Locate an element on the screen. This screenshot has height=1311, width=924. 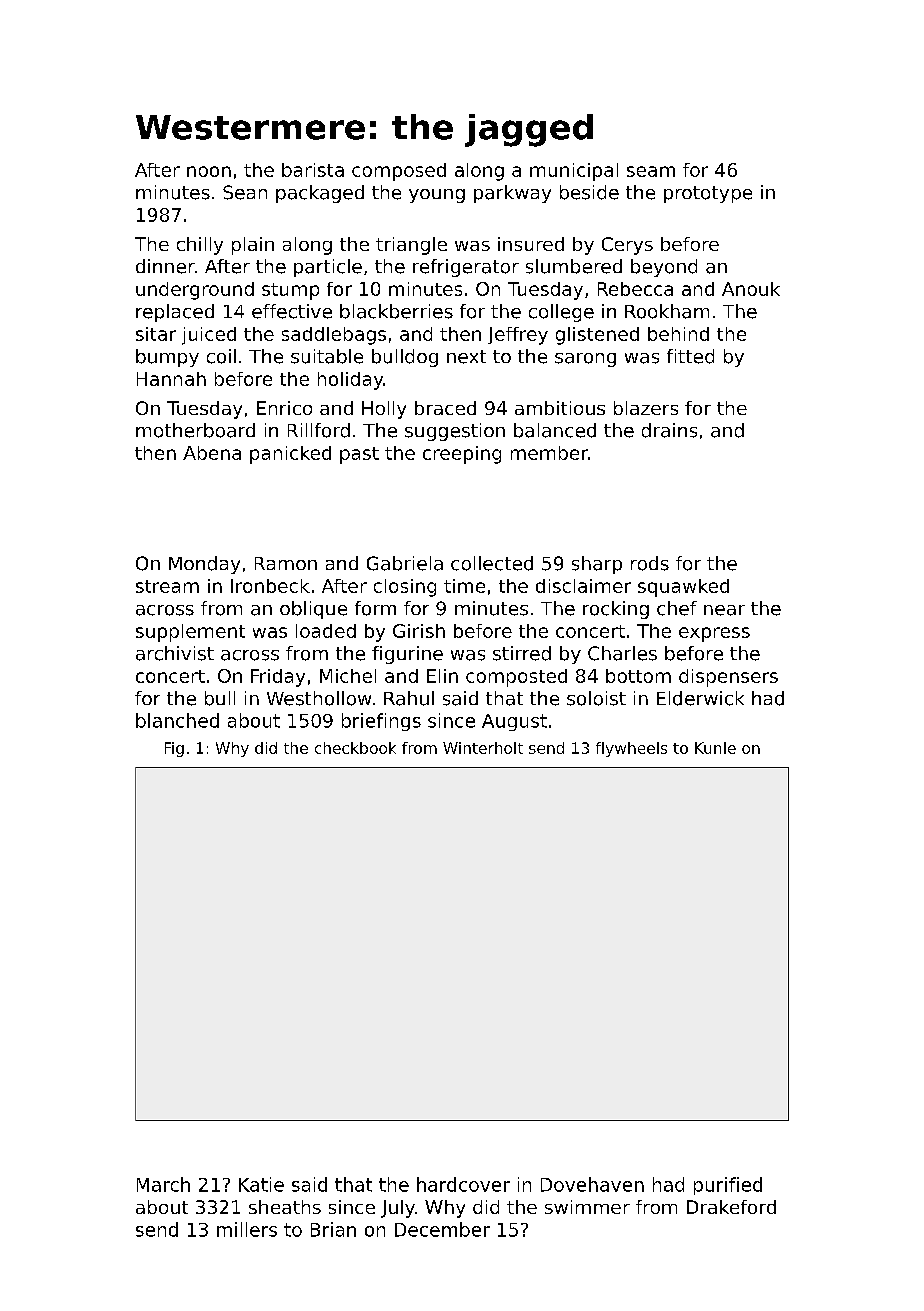
Kunle is located at coordinates (715, 748).
